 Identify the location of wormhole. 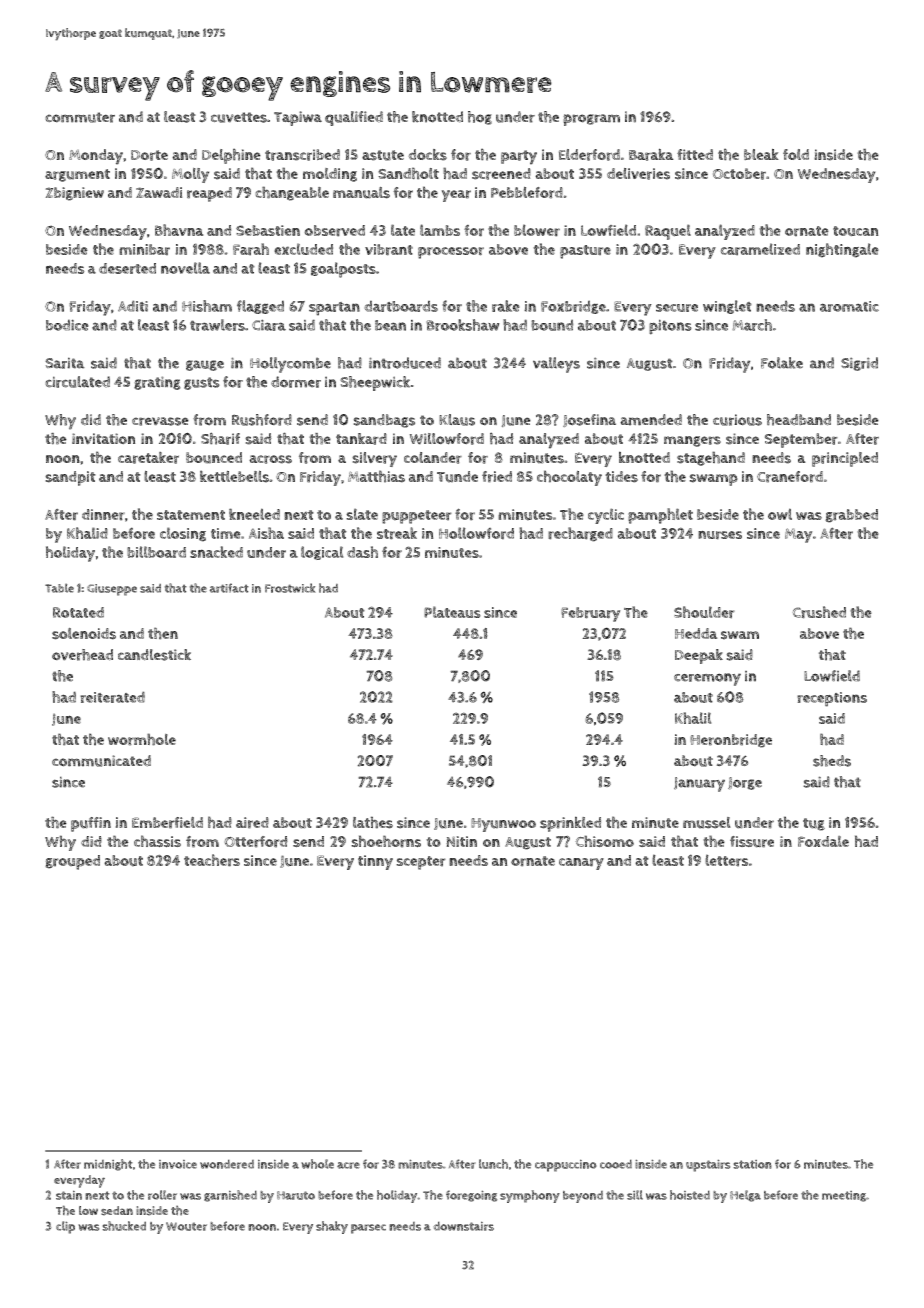
(142, 739).
